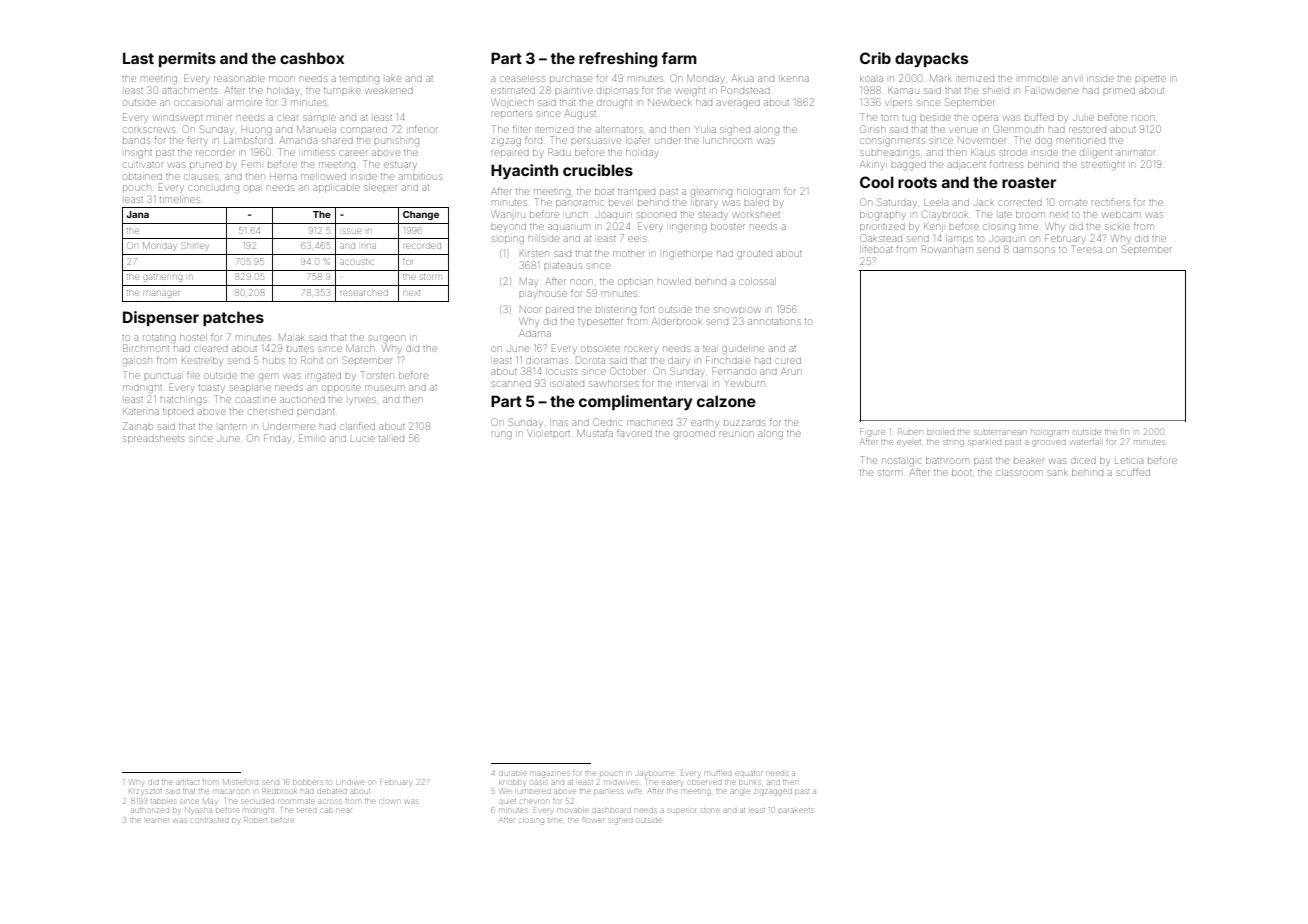  What do you see at coordinates (679, 58) in the screenshot?
I see `farm` at bounding box center [679, 58].
